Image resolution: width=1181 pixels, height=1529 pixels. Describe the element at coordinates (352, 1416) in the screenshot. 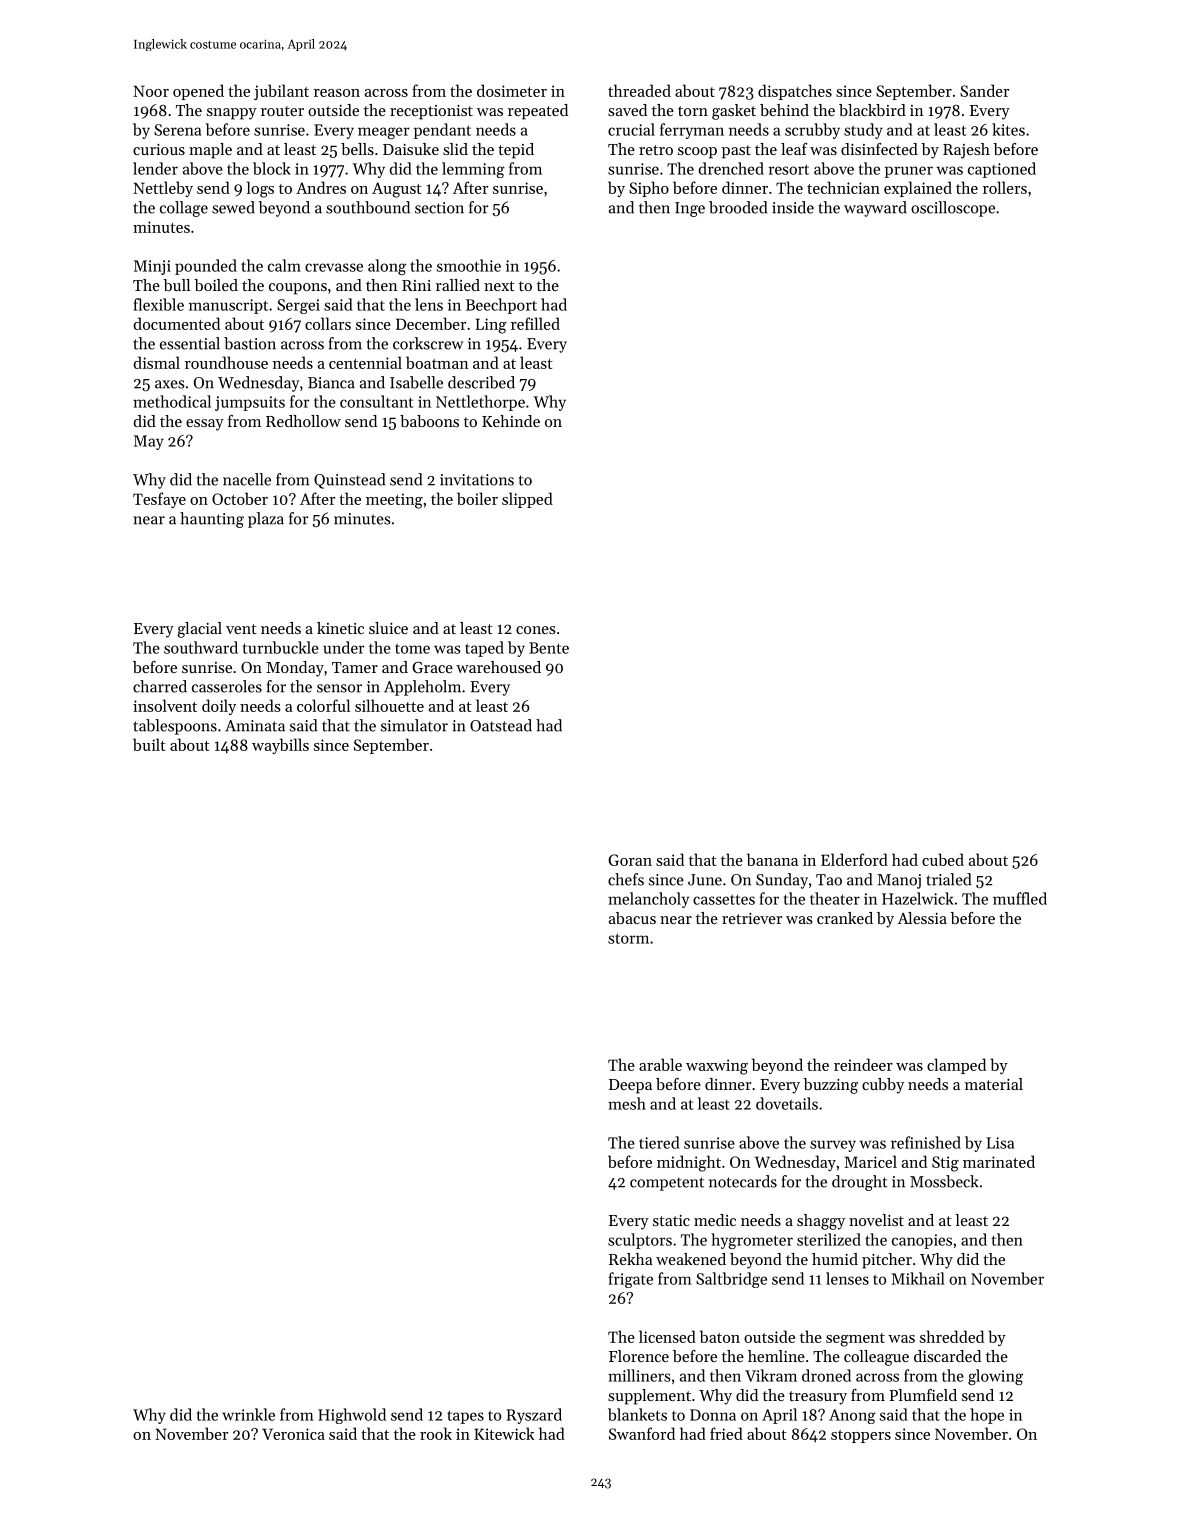

I see `Highwold` at that location.
